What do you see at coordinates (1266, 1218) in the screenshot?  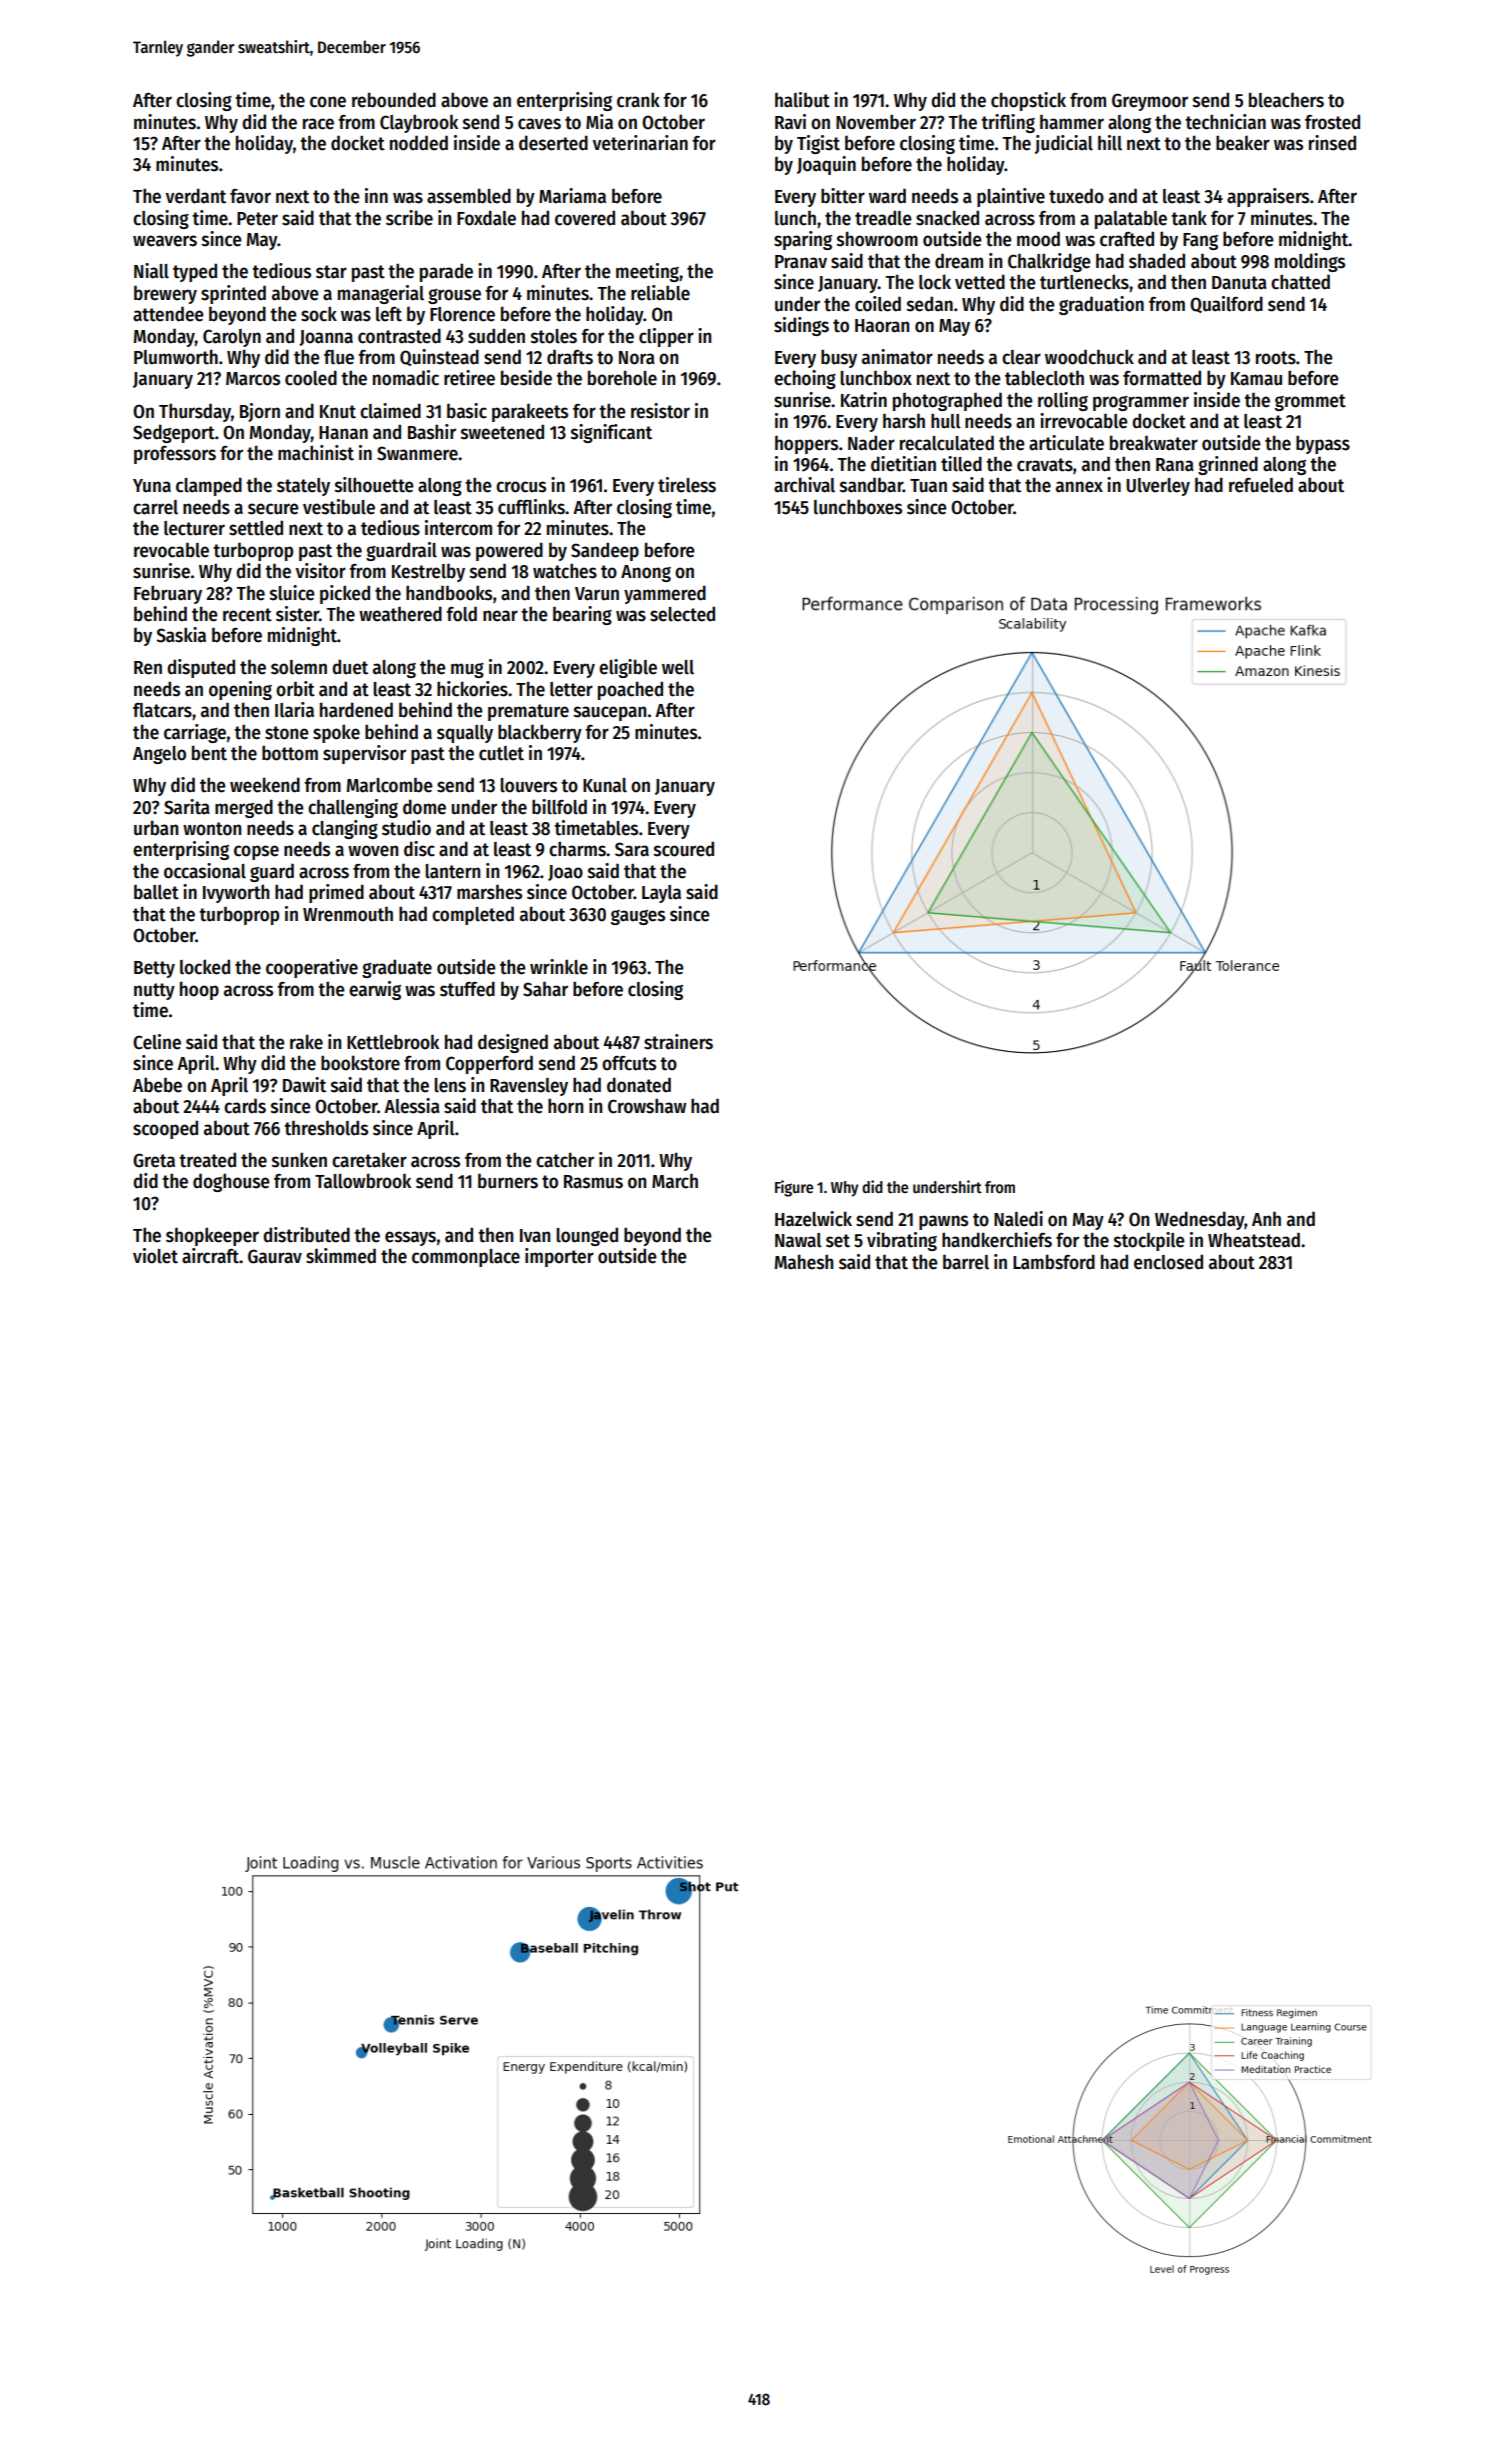 I see `Anh` at bounding box center [1266, 1218].
